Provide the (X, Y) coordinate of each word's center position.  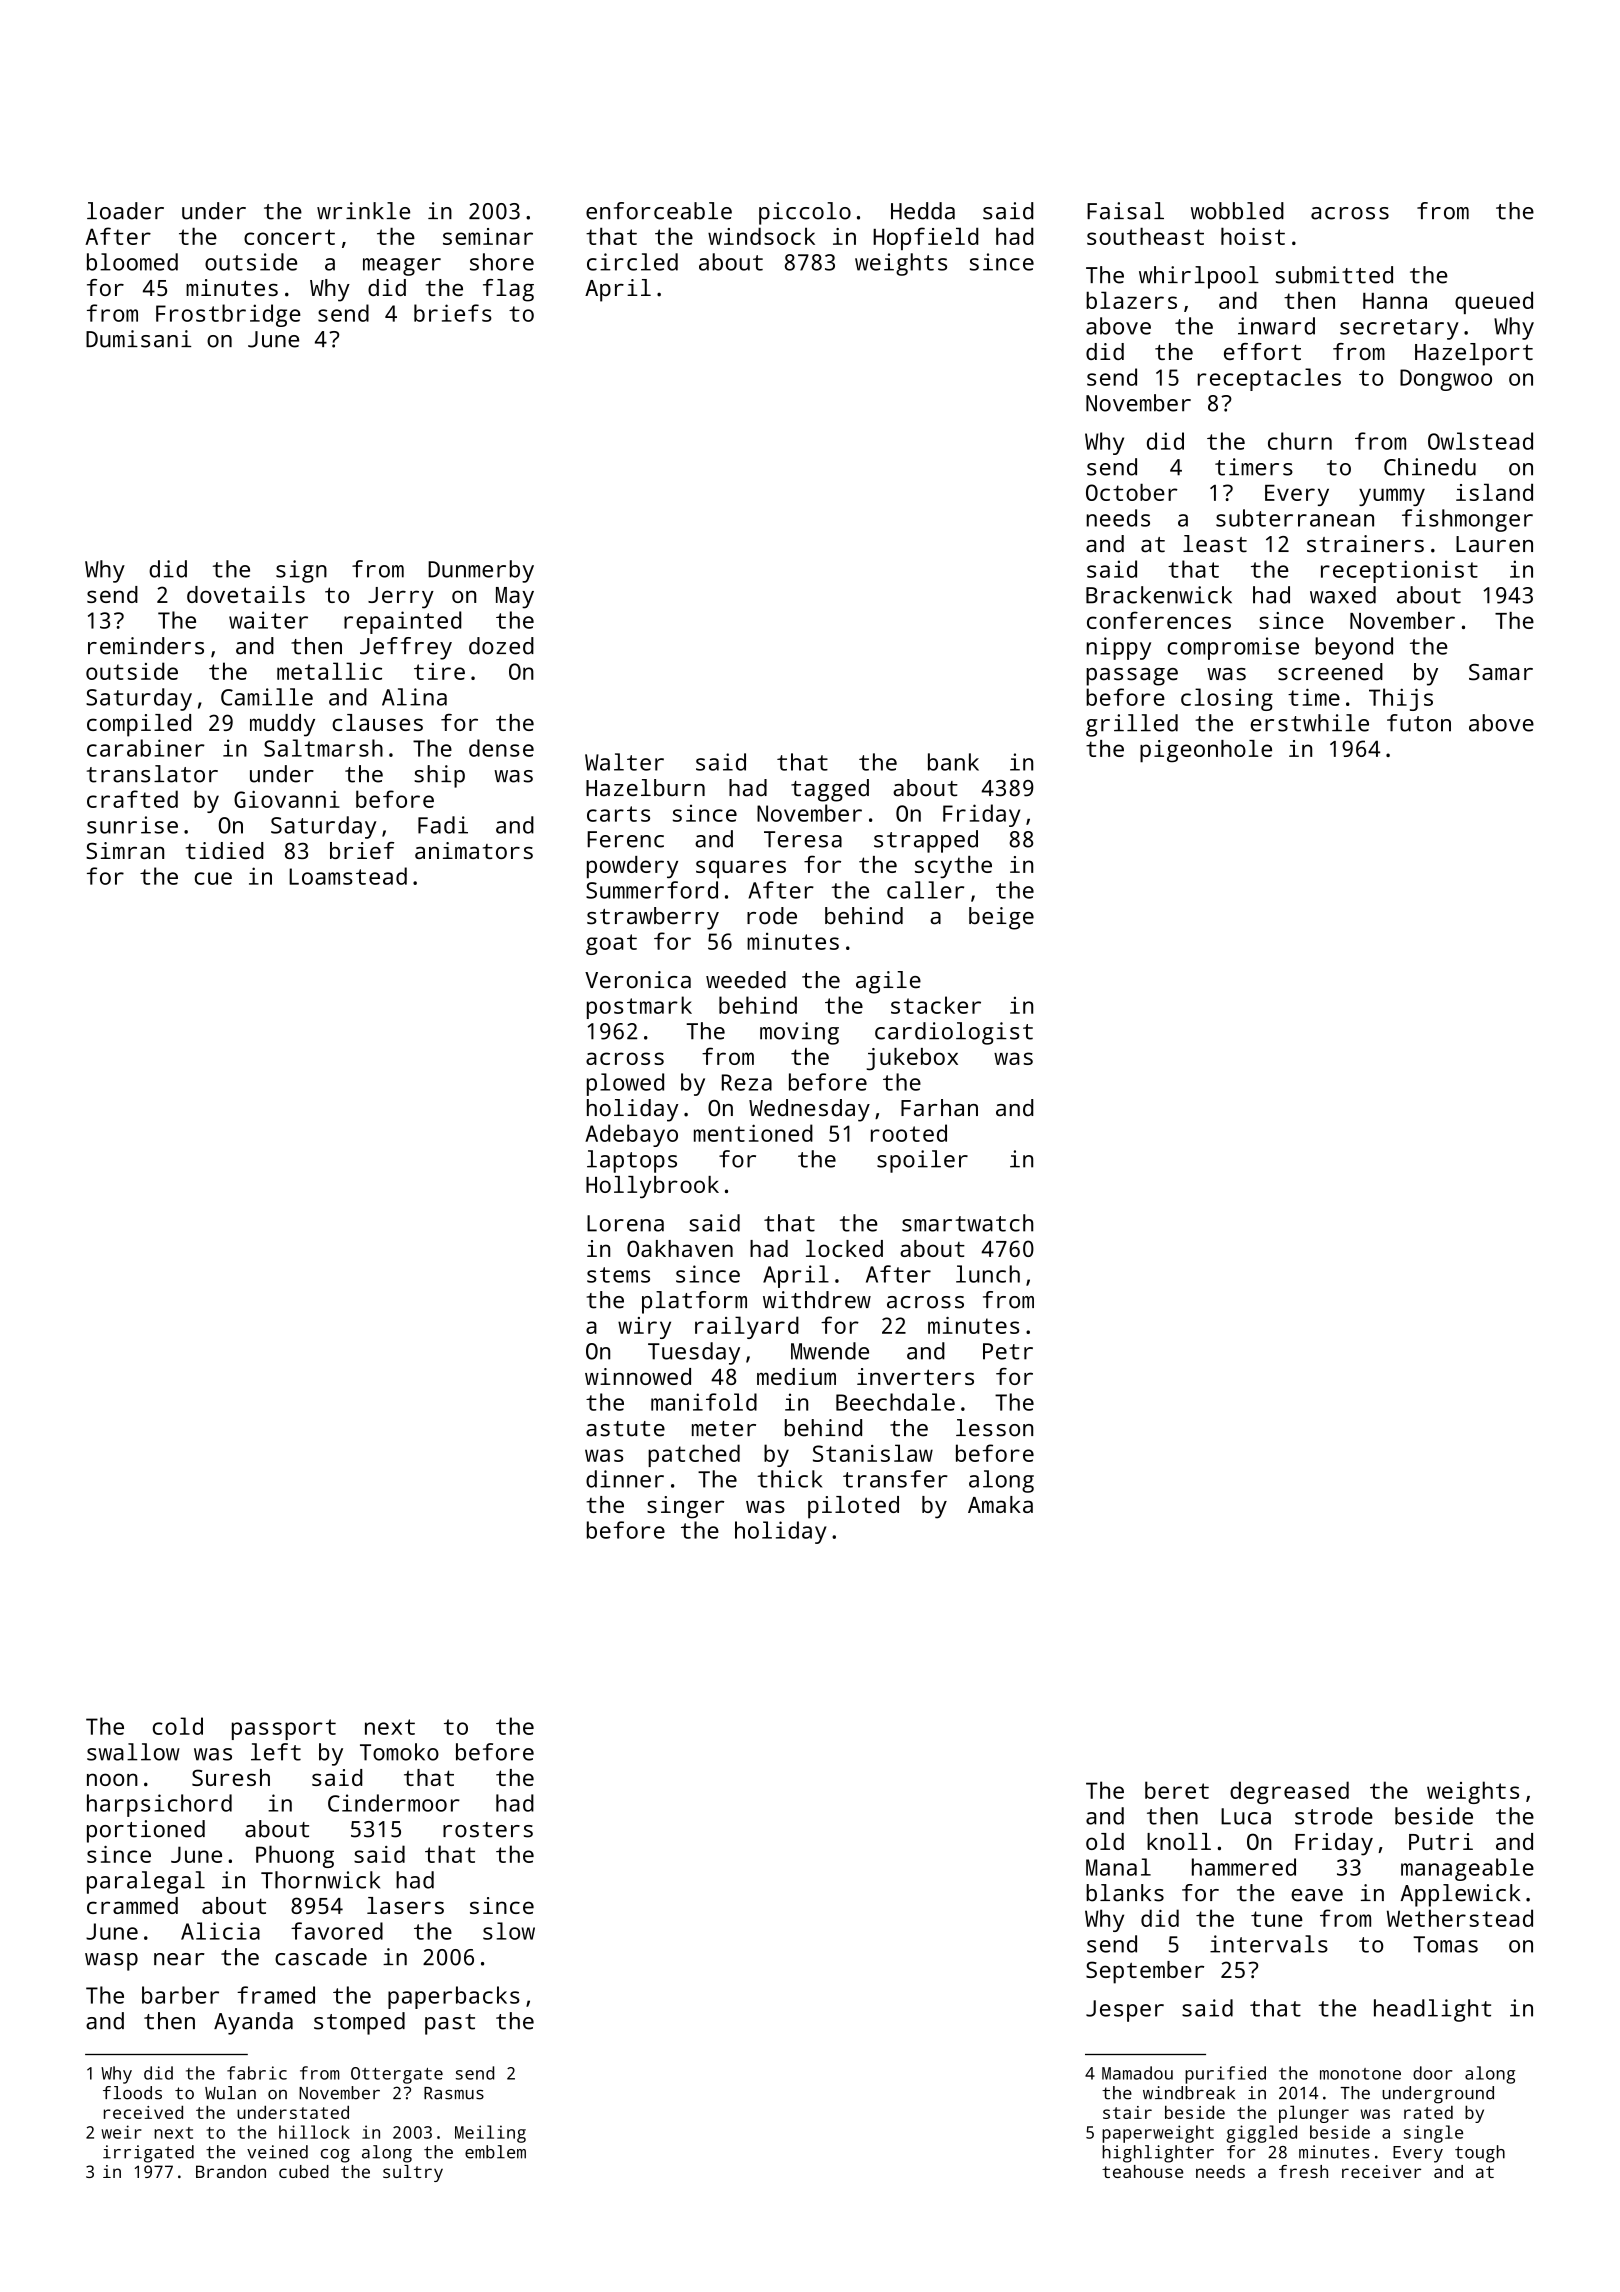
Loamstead (348, 876)
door (1433, 2073)
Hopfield (925, 238)
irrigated (148, 2154)
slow (509, 1931)
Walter (624, 762)
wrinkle (363, 211)
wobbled (1237, 211)
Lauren (1494, 544)
